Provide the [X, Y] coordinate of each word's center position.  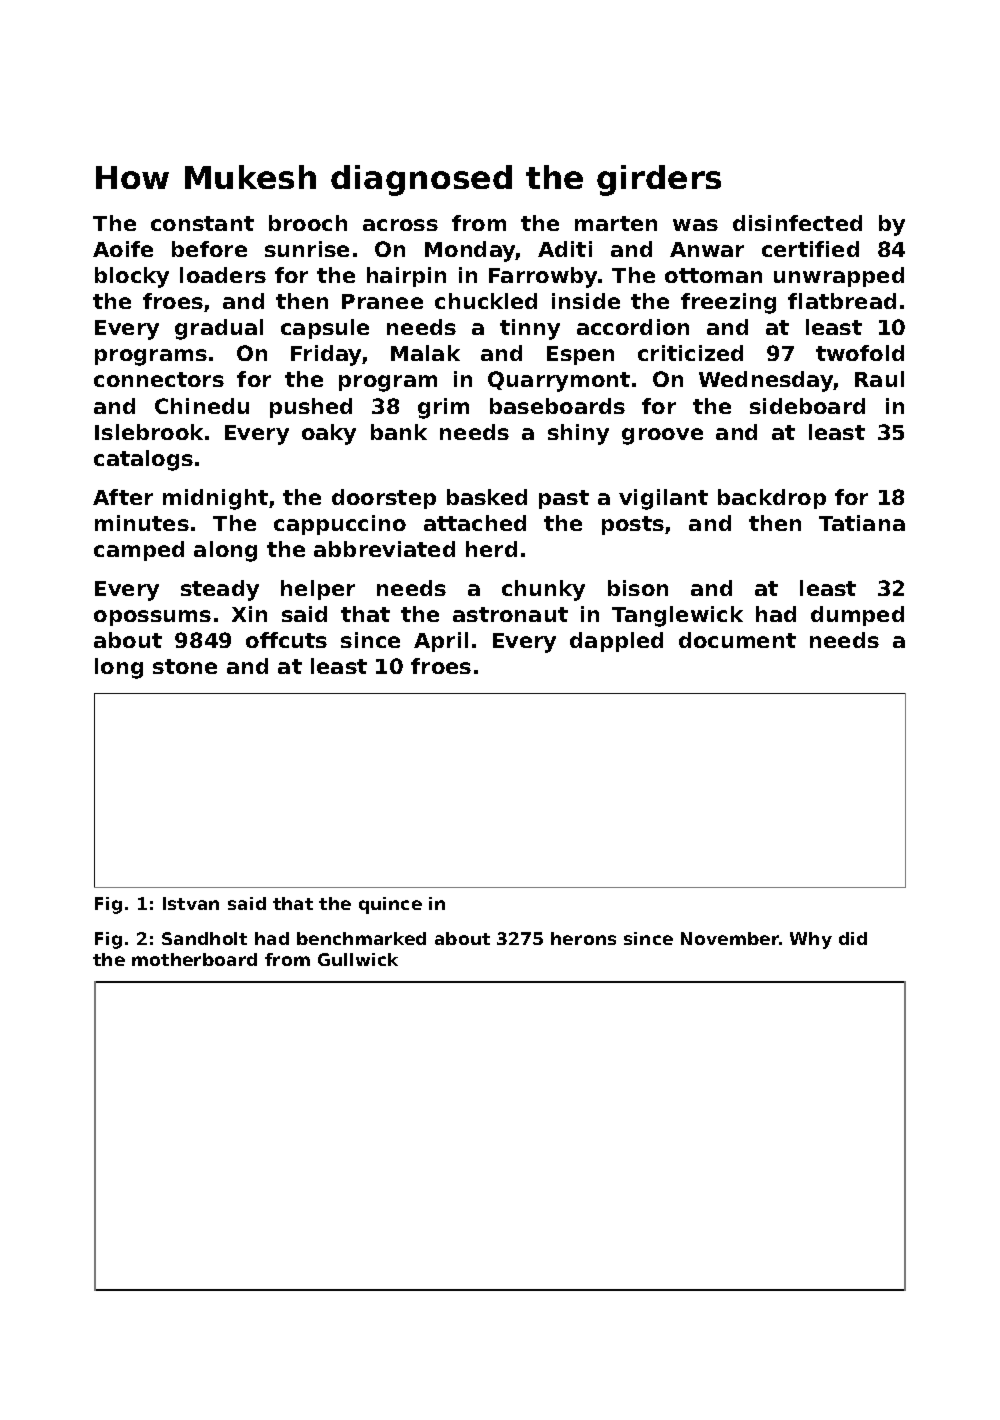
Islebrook [149, 432]
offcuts [286, 640]
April [441, 642]
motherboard [194, 959]
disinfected [797, 223]
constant [202, 223]
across [400, 225]
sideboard [807, 406]
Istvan [191, 903]
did [853, 938]
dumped [857, 616]
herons [583, 938]
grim [443, 408]
